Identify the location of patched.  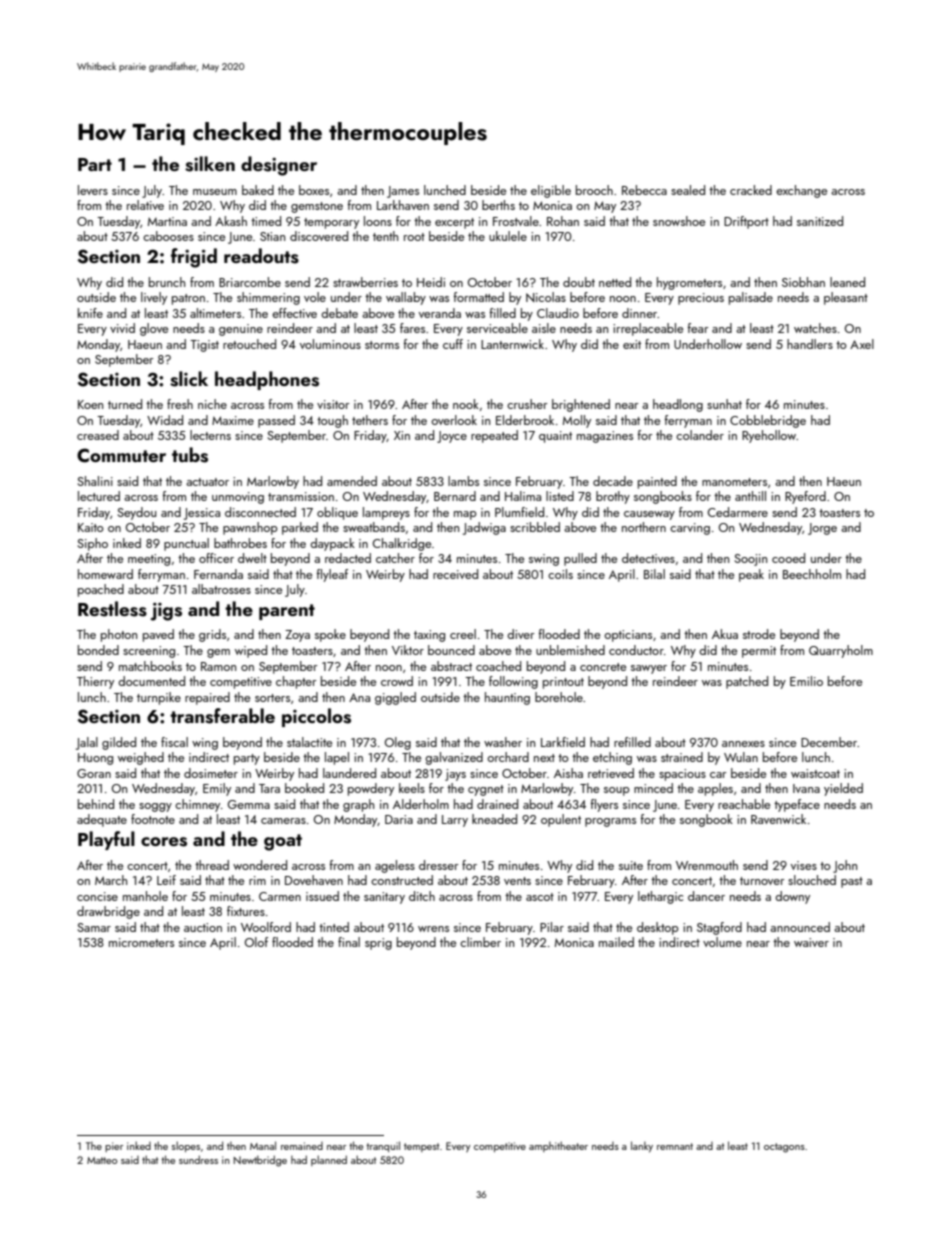
(747, 682).
